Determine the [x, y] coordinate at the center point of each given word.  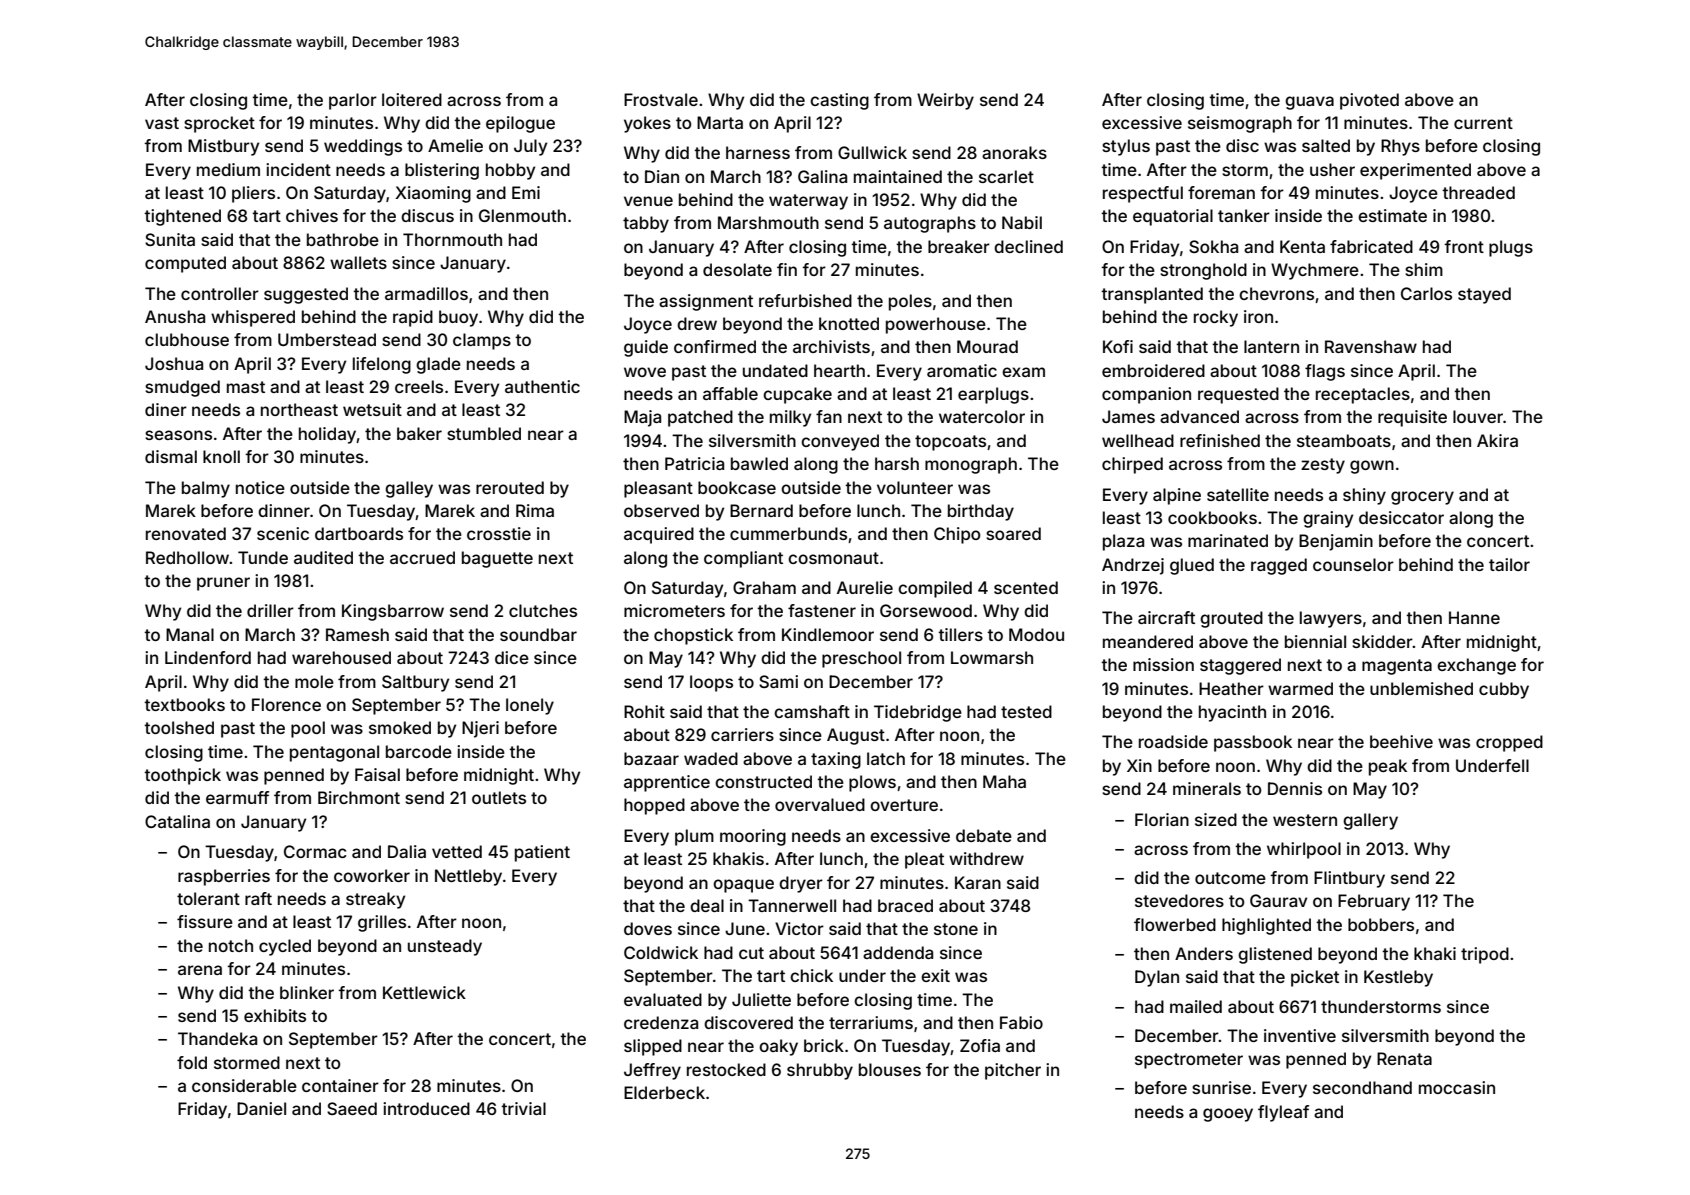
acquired [659, 535]
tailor [1509, 564]
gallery [1370, 821]
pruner [223, 584]
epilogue [520, 124]
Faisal [377, 774]
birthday [981, 512]
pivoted [1369, 101]
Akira [1497, 440]
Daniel [261, 1108]
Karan [978, 882]
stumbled [484, 433]
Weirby [945, 101]
